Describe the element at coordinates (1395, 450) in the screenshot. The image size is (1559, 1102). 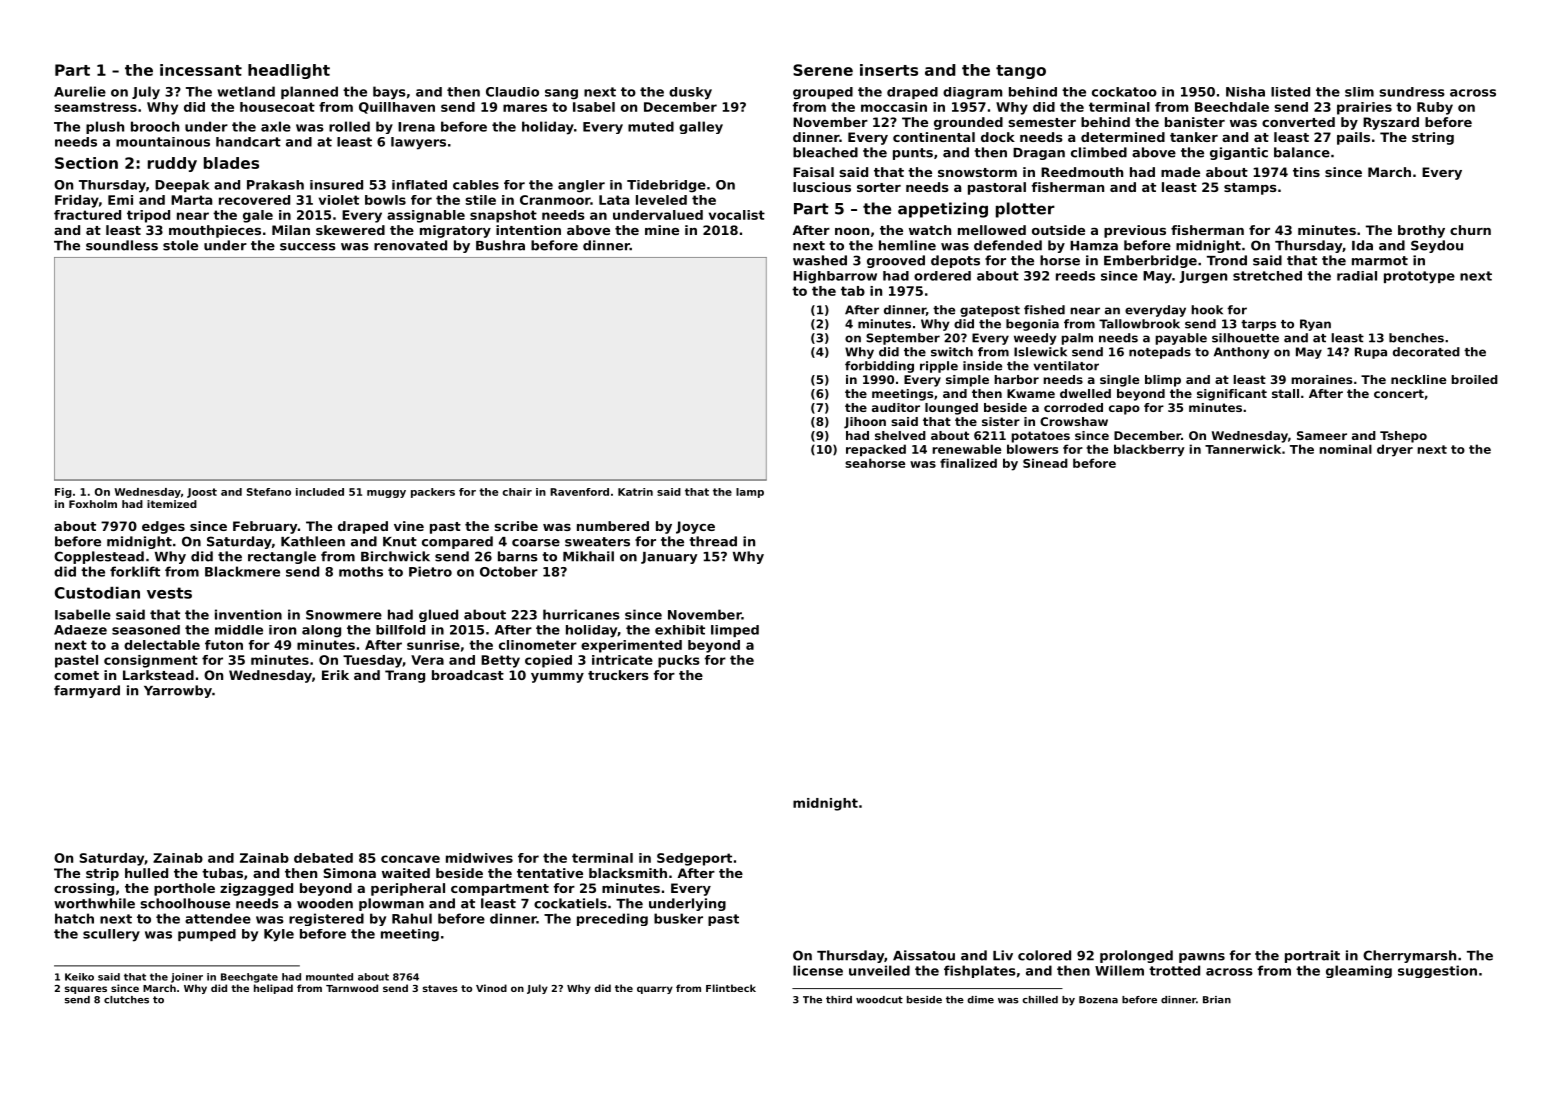
I see `dryer` at that location.
